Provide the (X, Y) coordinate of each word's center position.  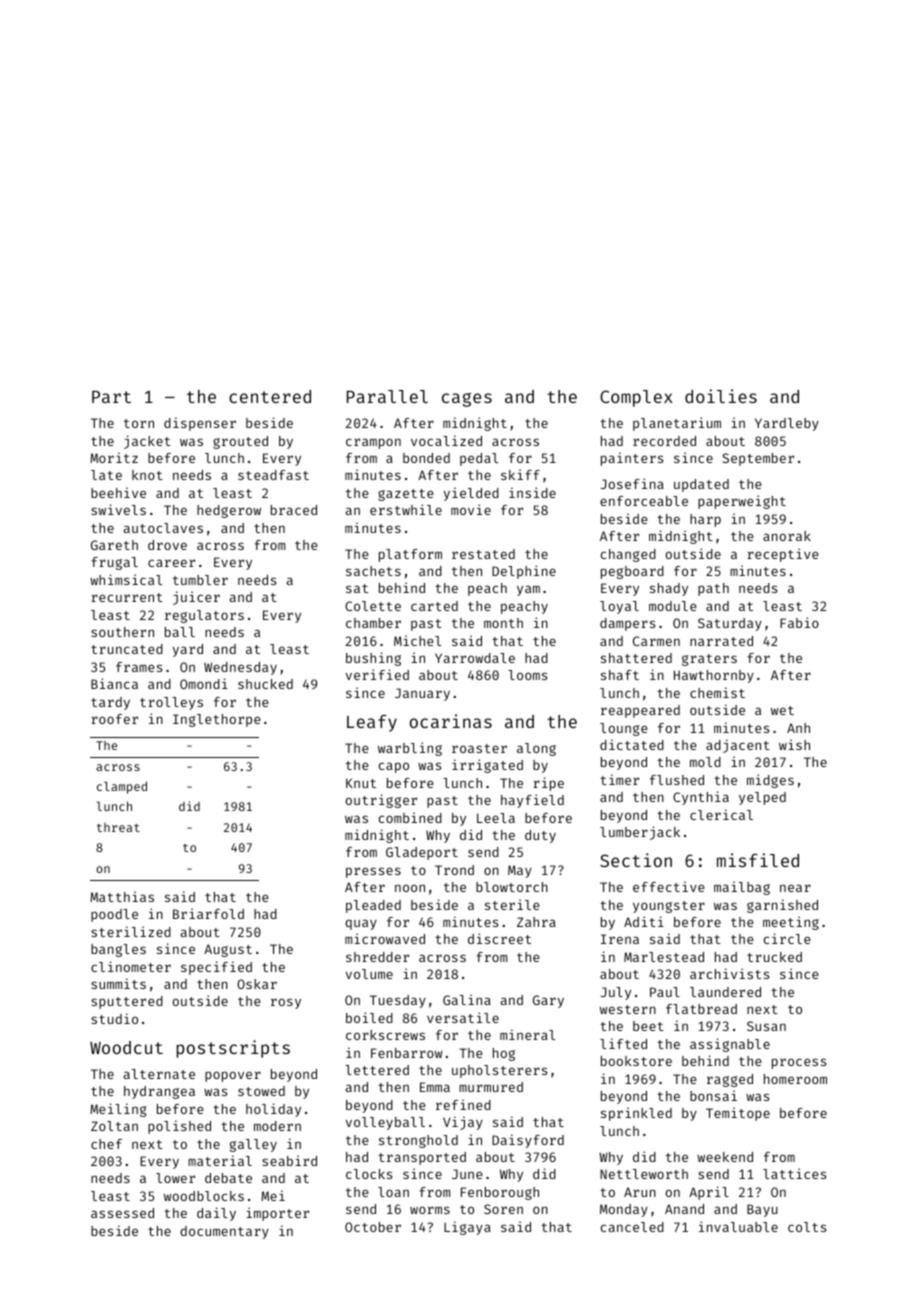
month (503, 623)
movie (471, 509)
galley (253, 1145)
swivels (118, 509)
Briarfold (208, 913)
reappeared (640, 711)
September (758, 459)
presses (373, 872)
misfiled (758, 860)
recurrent (127, 597)
